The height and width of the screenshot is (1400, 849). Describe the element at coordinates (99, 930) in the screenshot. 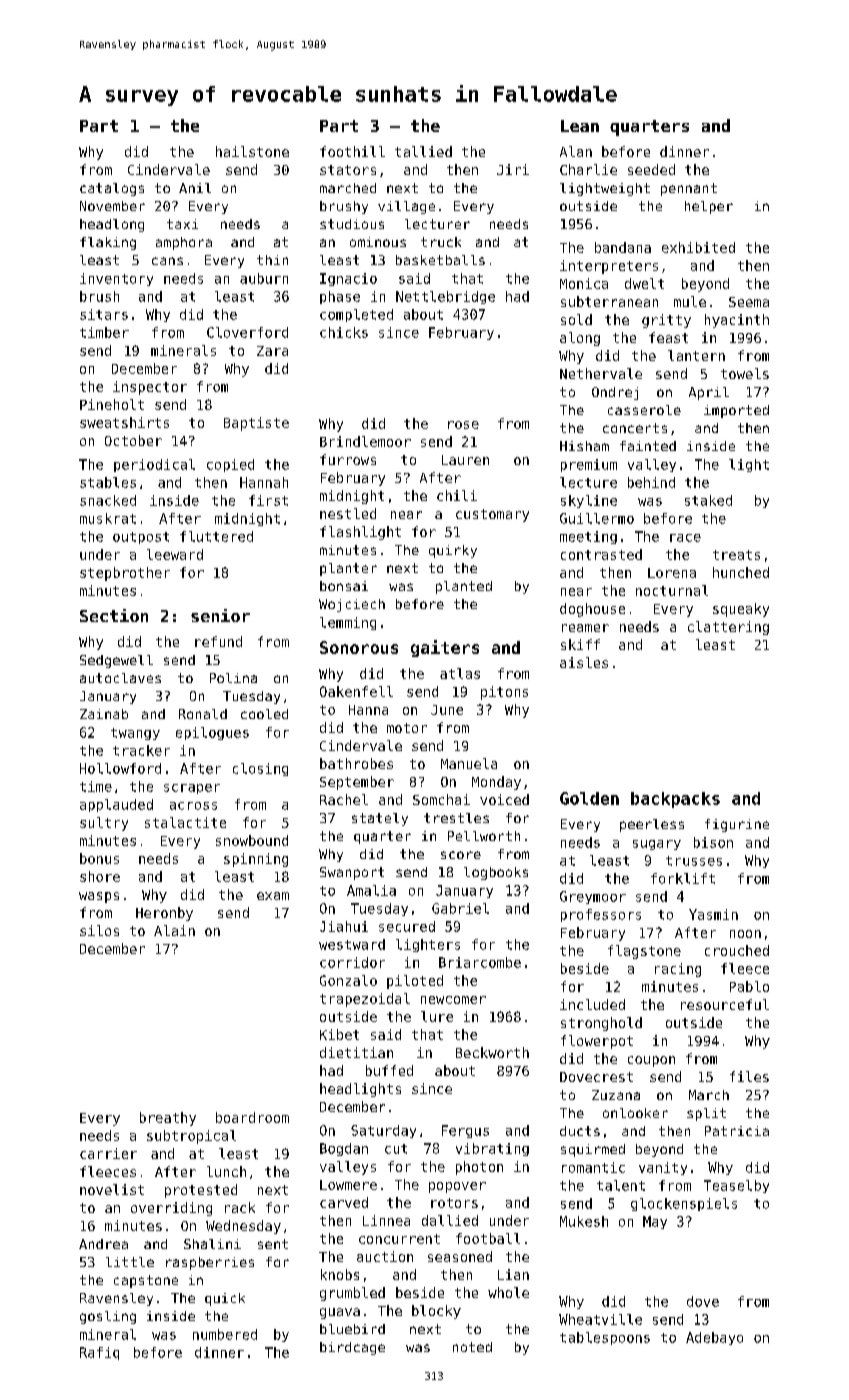

I see `silos` at that location.
